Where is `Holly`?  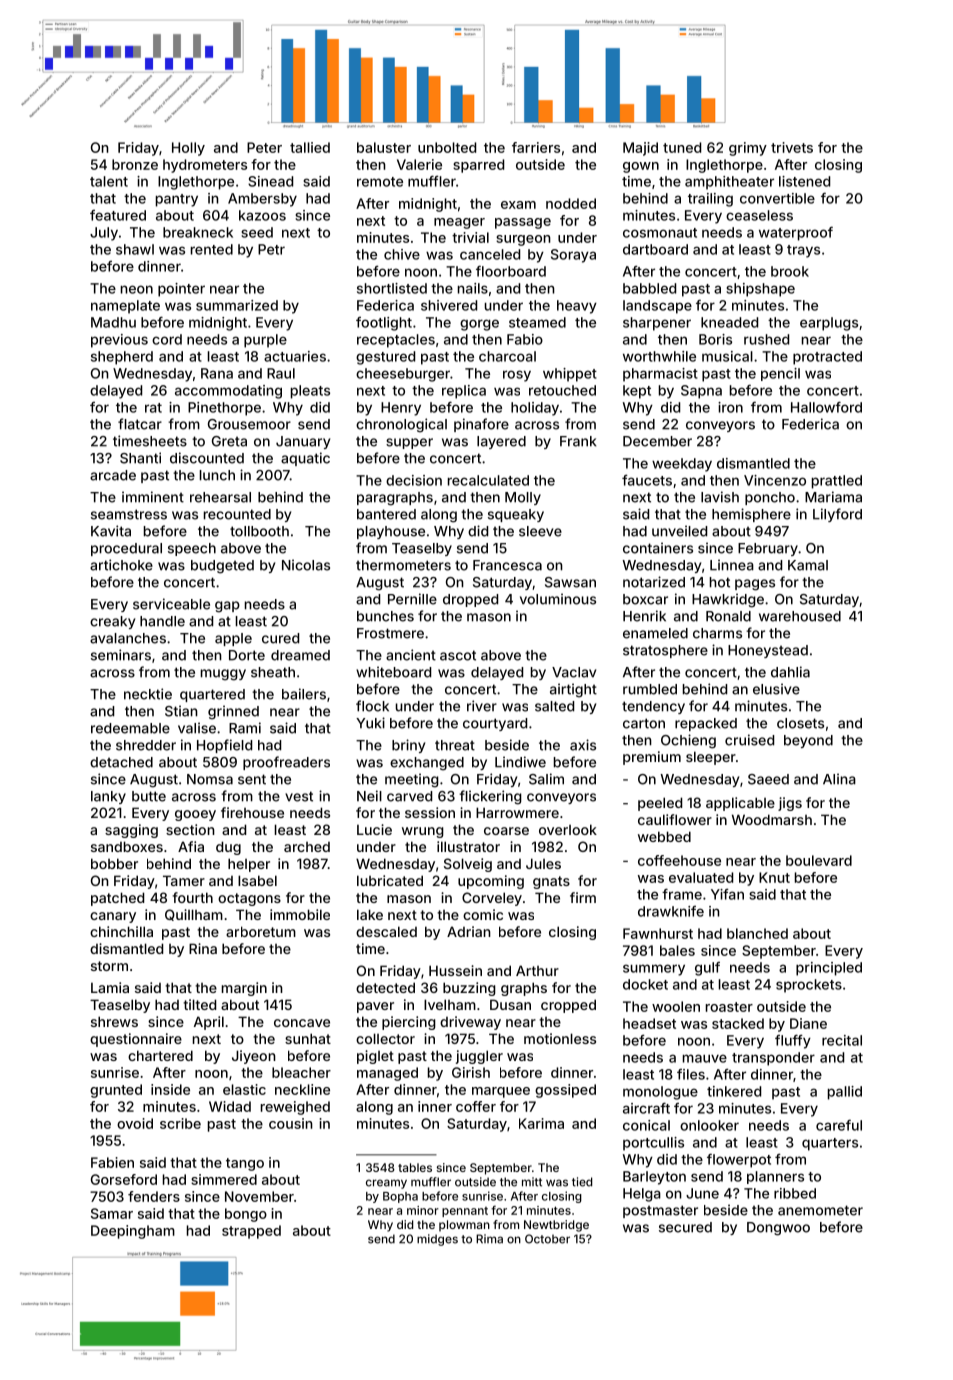 Holly is located at coordinates (188, 149).
